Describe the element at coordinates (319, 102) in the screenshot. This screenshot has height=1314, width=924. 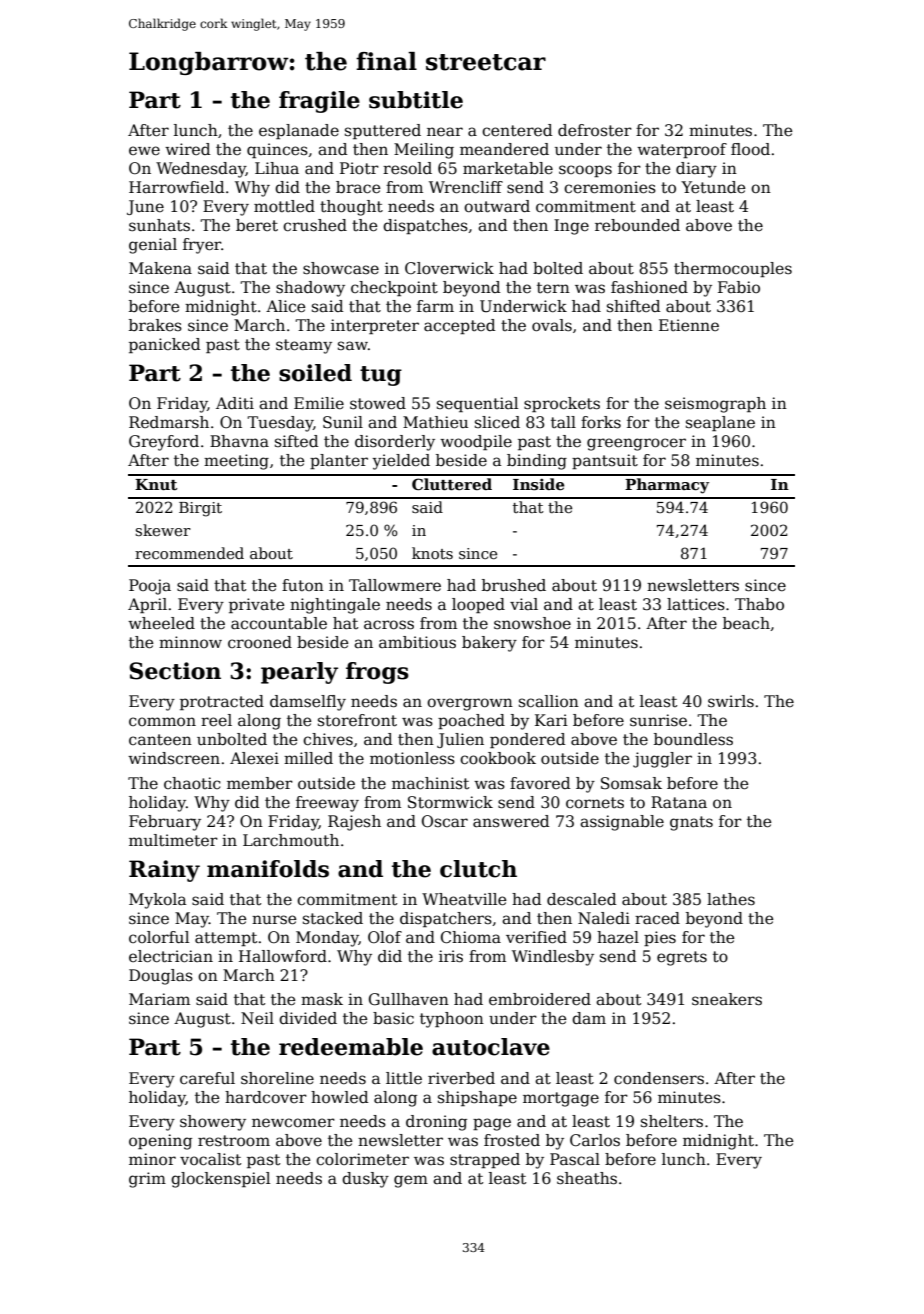
I see `fragile` at that location.
